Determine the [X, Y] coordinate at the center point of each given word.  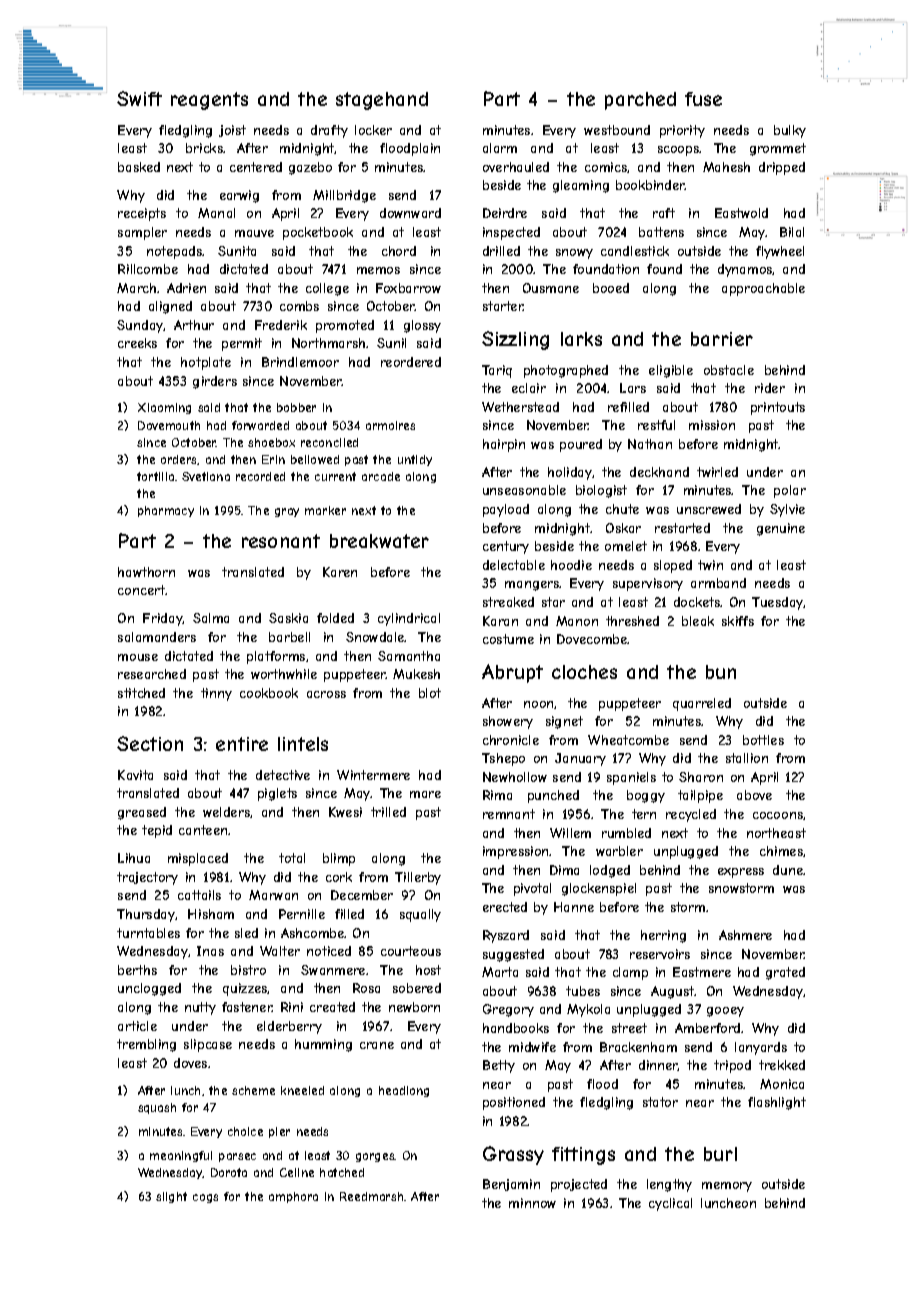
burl [720, 1154]
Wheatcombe [628, 740]
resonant [281, 541]
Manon [577, 621]
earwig [239, 196]
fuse [703, 99]
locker [373, 130]
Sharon [701, 777]
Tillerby [418, 878]
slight [171, 1197]
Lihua [134, 858]
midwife [532, 1047]
